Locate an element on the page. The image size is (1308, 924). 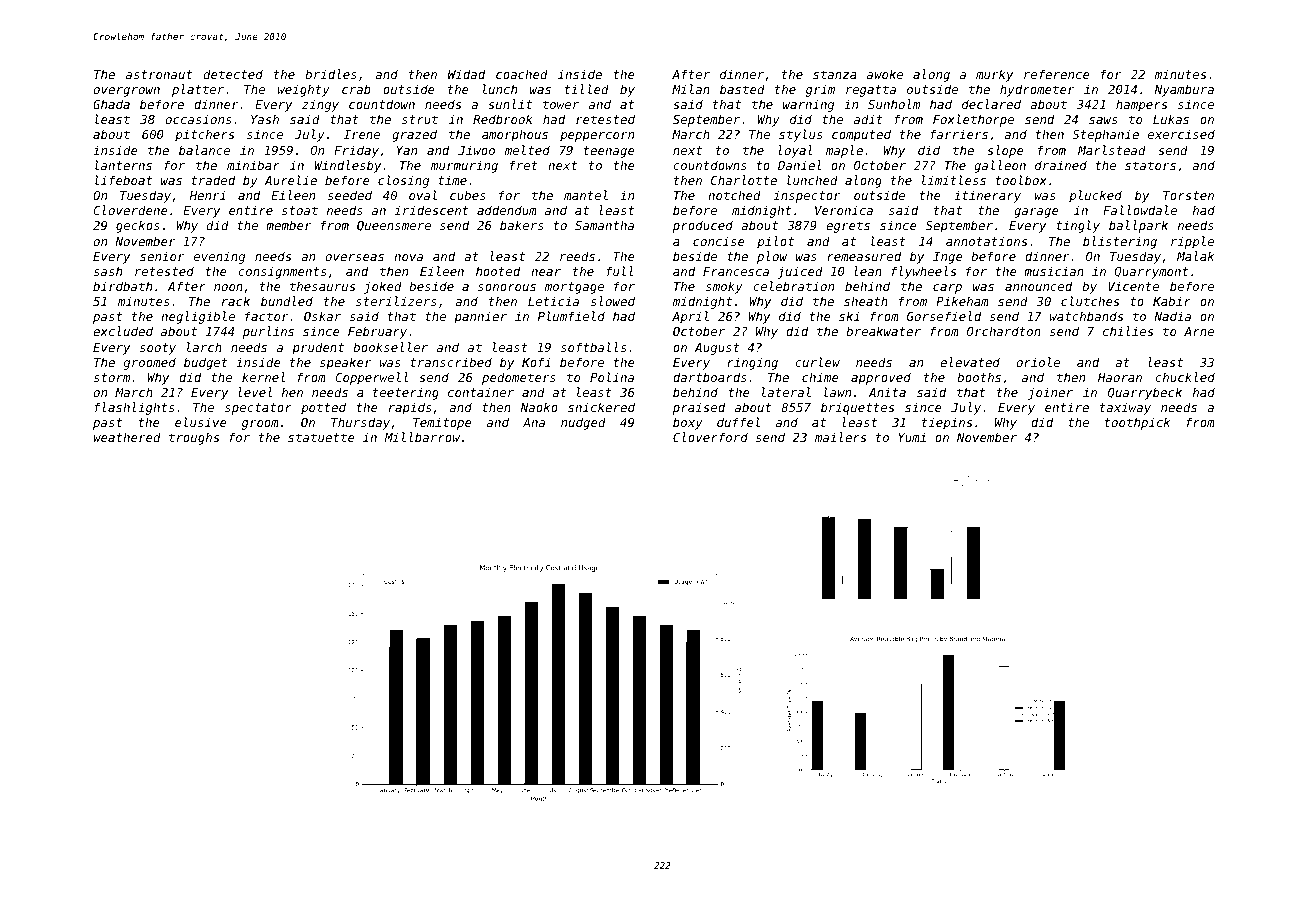
annotations is located at coordinates (986, 241).
